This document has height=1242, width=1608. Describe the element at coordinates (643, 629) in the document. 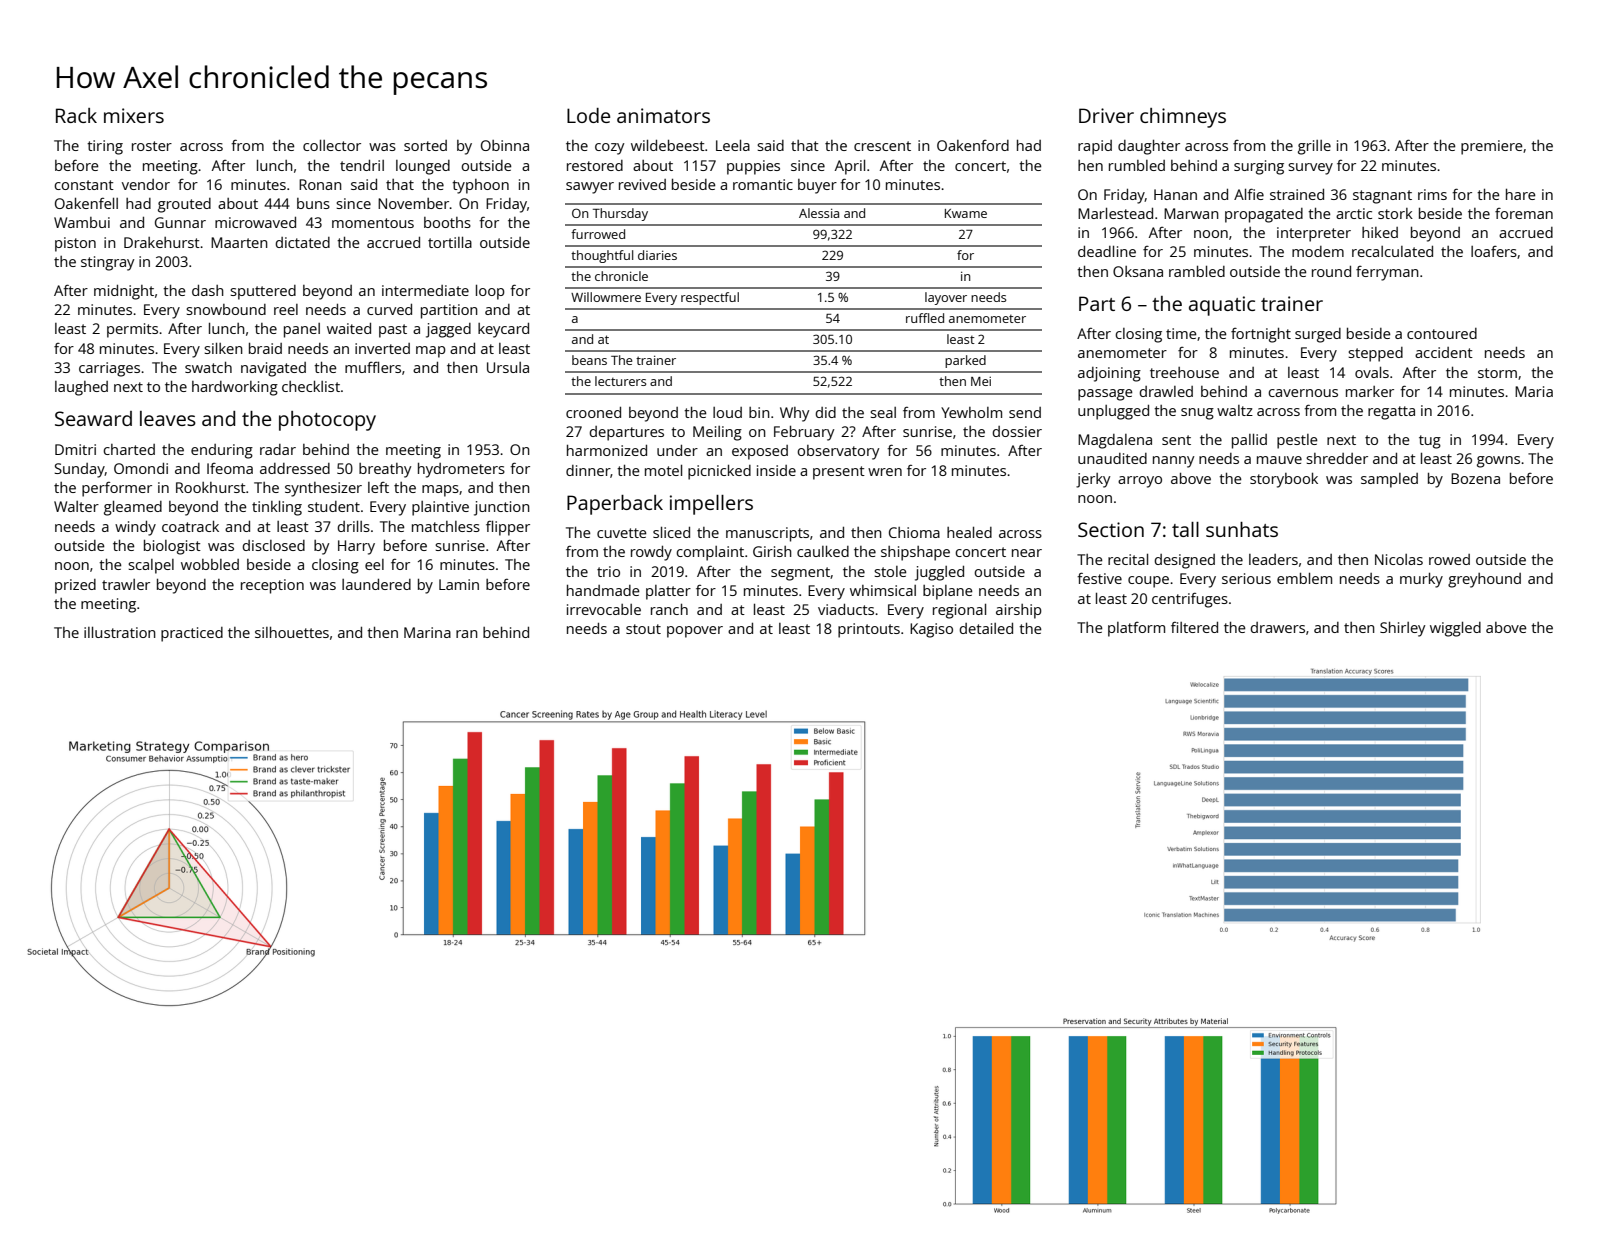

I see `stout` at that location.
